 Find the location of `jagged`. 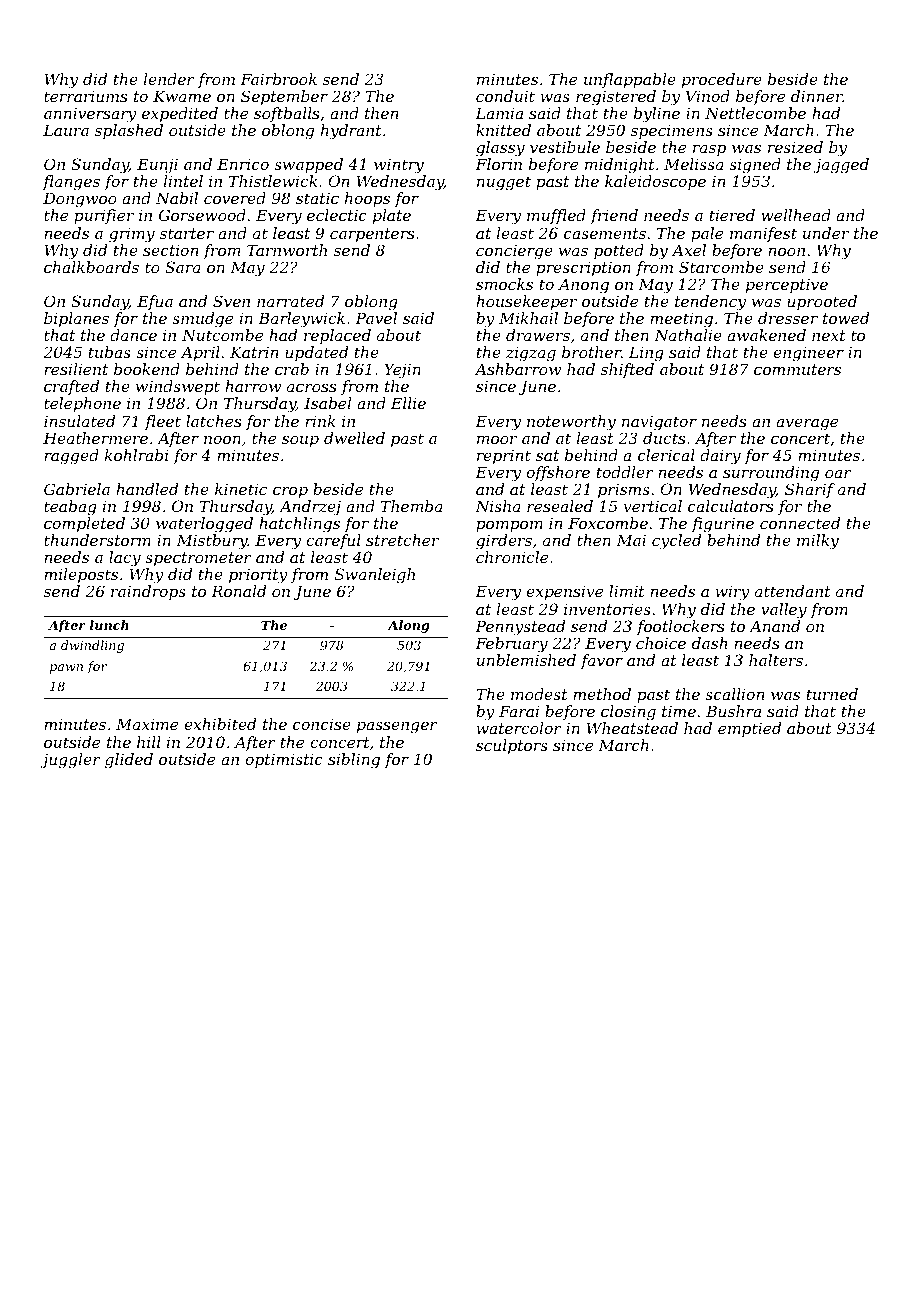

jagged is located at coordinates (841, 166).
